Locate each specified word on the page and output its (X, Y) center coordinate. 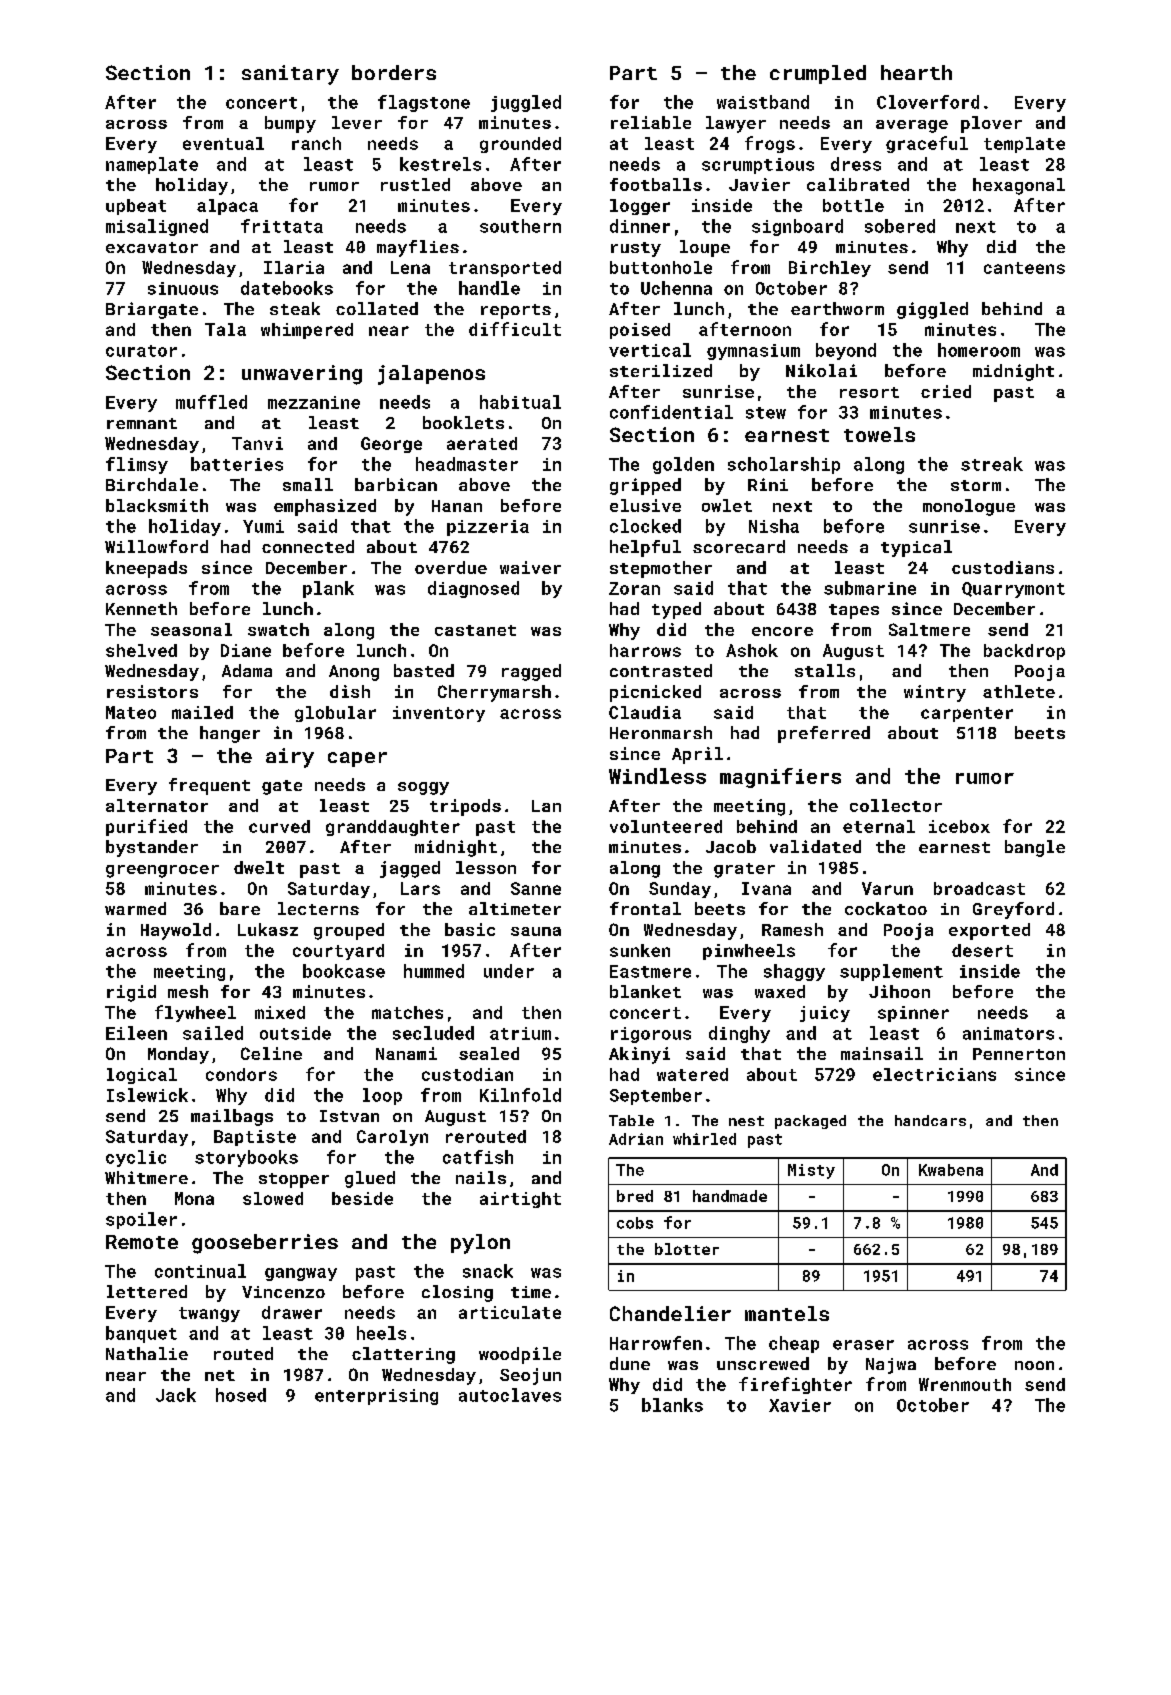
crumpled (818, 74)
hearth (916, 72)
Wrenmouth (965, 1384)
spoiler (141, 1220)
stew (766, 413)
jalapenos (431, 375)
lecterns (318, 908)
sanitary (290, 75)
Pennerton (1019, 1054)
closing (457, 1293)
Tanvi (257, 443)
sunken (640, 950)
